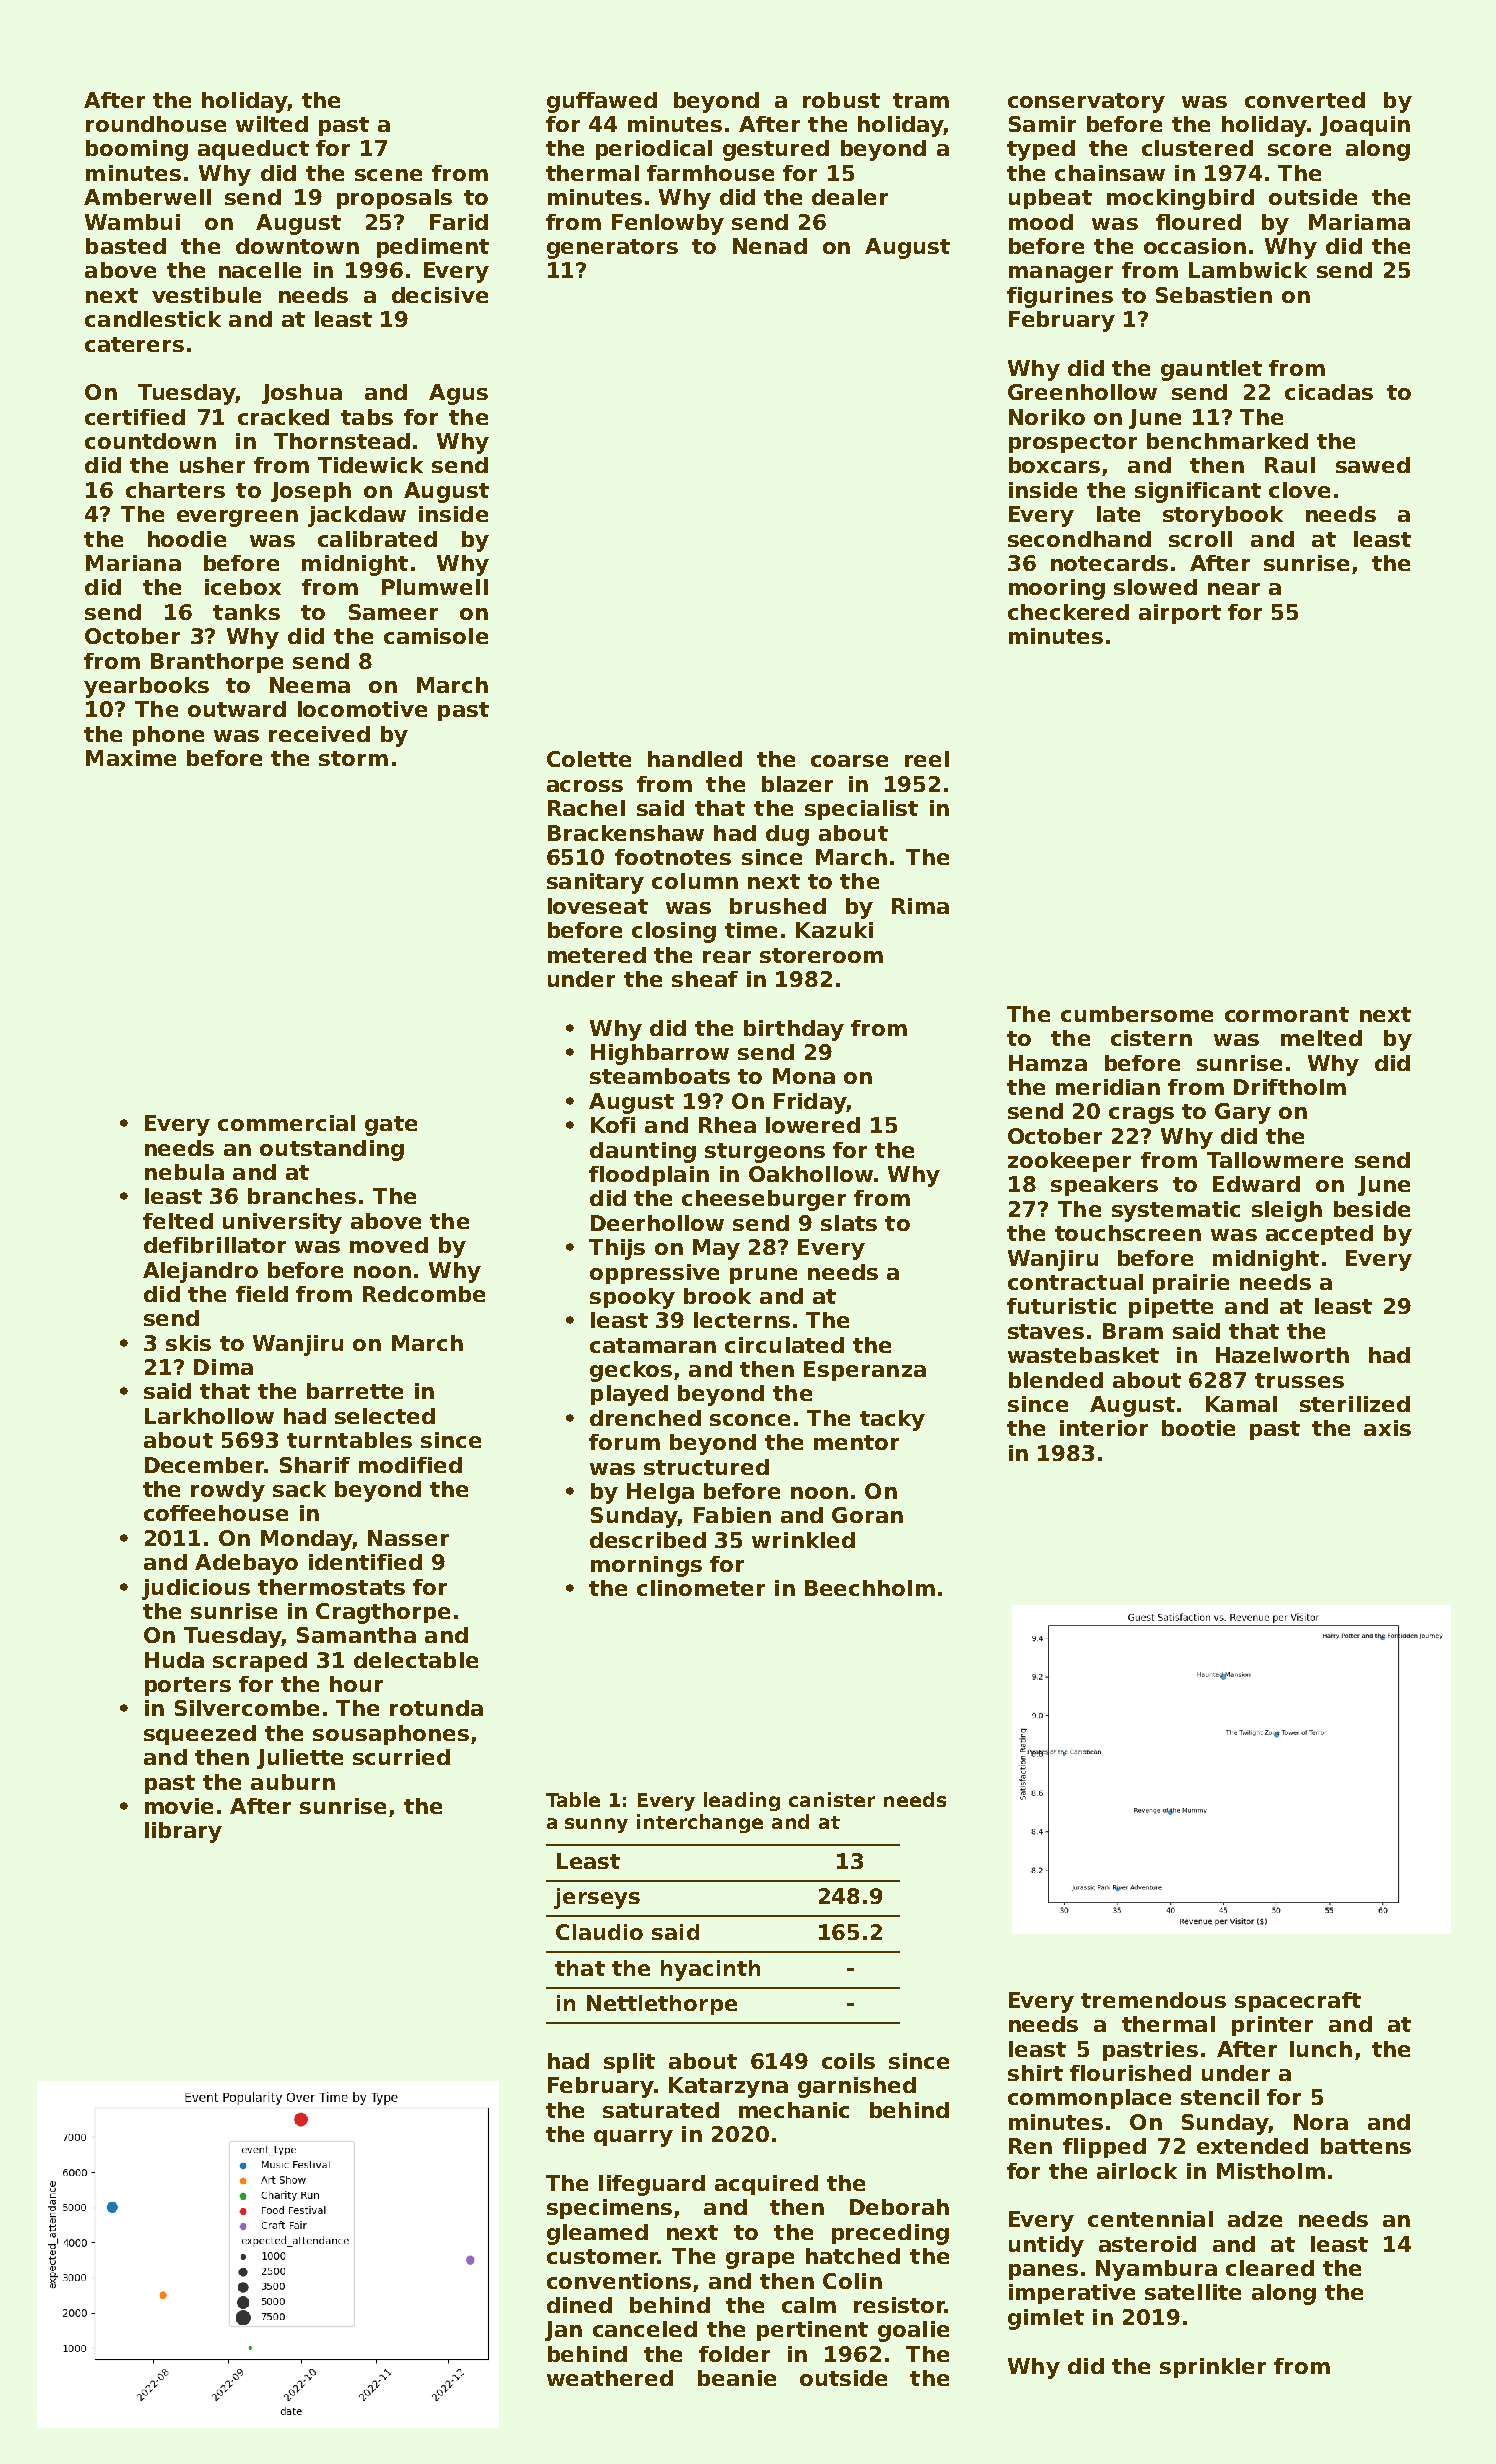  I want to click on beanie, so click(737, 2378).
